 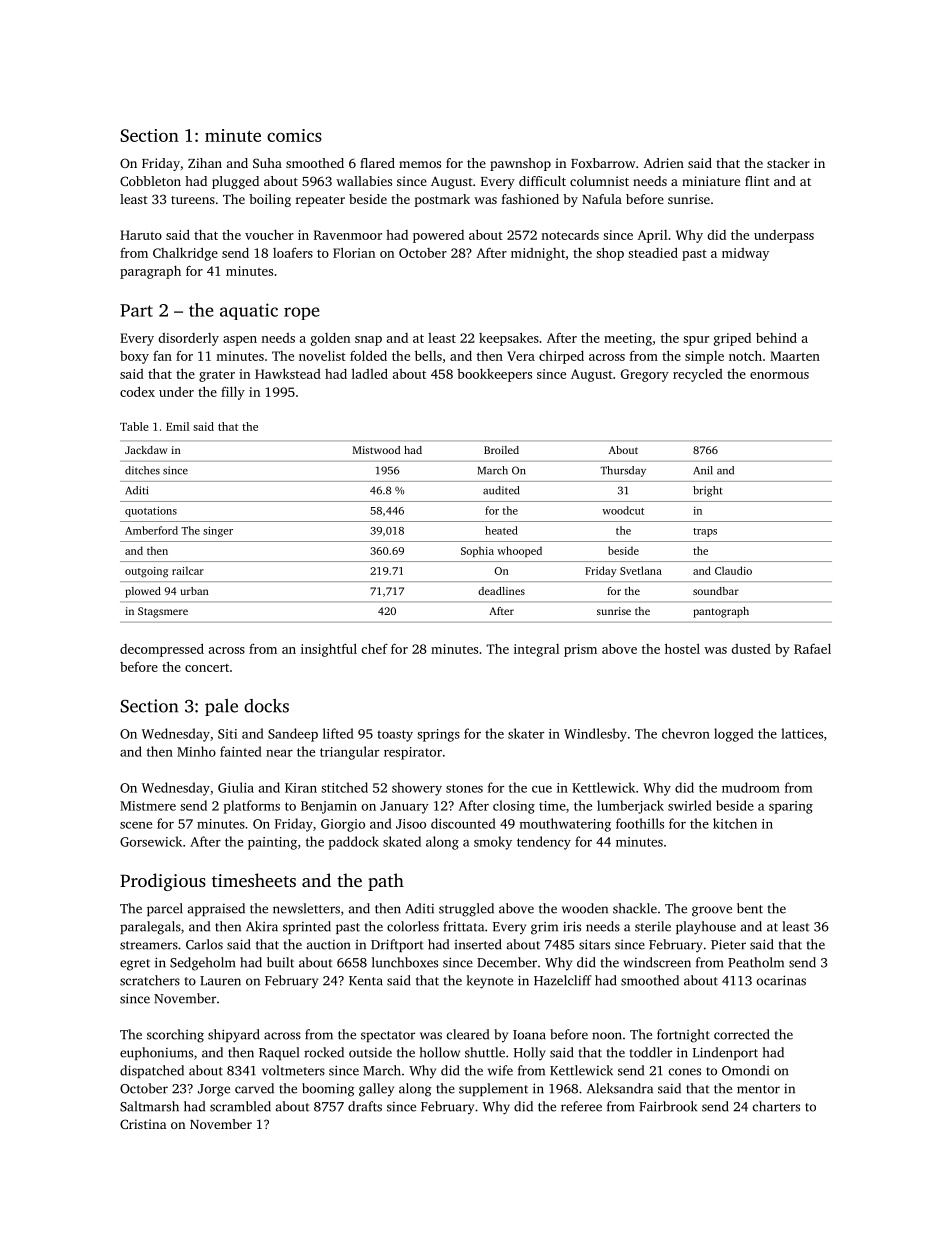 I want to click on midway, so click(x=745, y=254).
